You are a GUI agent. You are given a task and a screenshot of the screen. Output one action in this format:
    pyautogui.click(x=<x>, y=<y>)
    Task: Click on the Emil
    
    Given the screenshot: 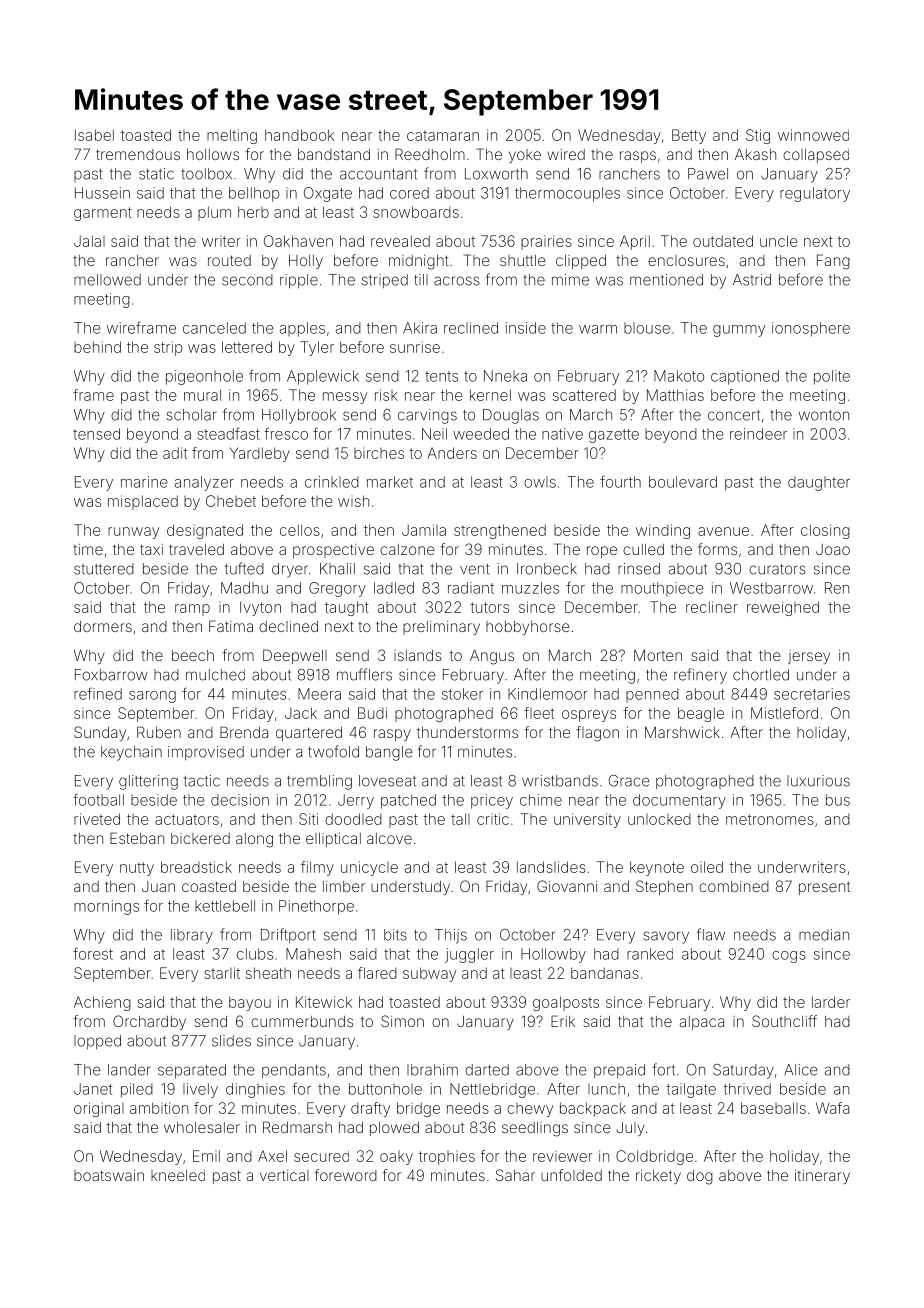 What is the action you would take?
    pyautogui.click(x=206, y=1156)
